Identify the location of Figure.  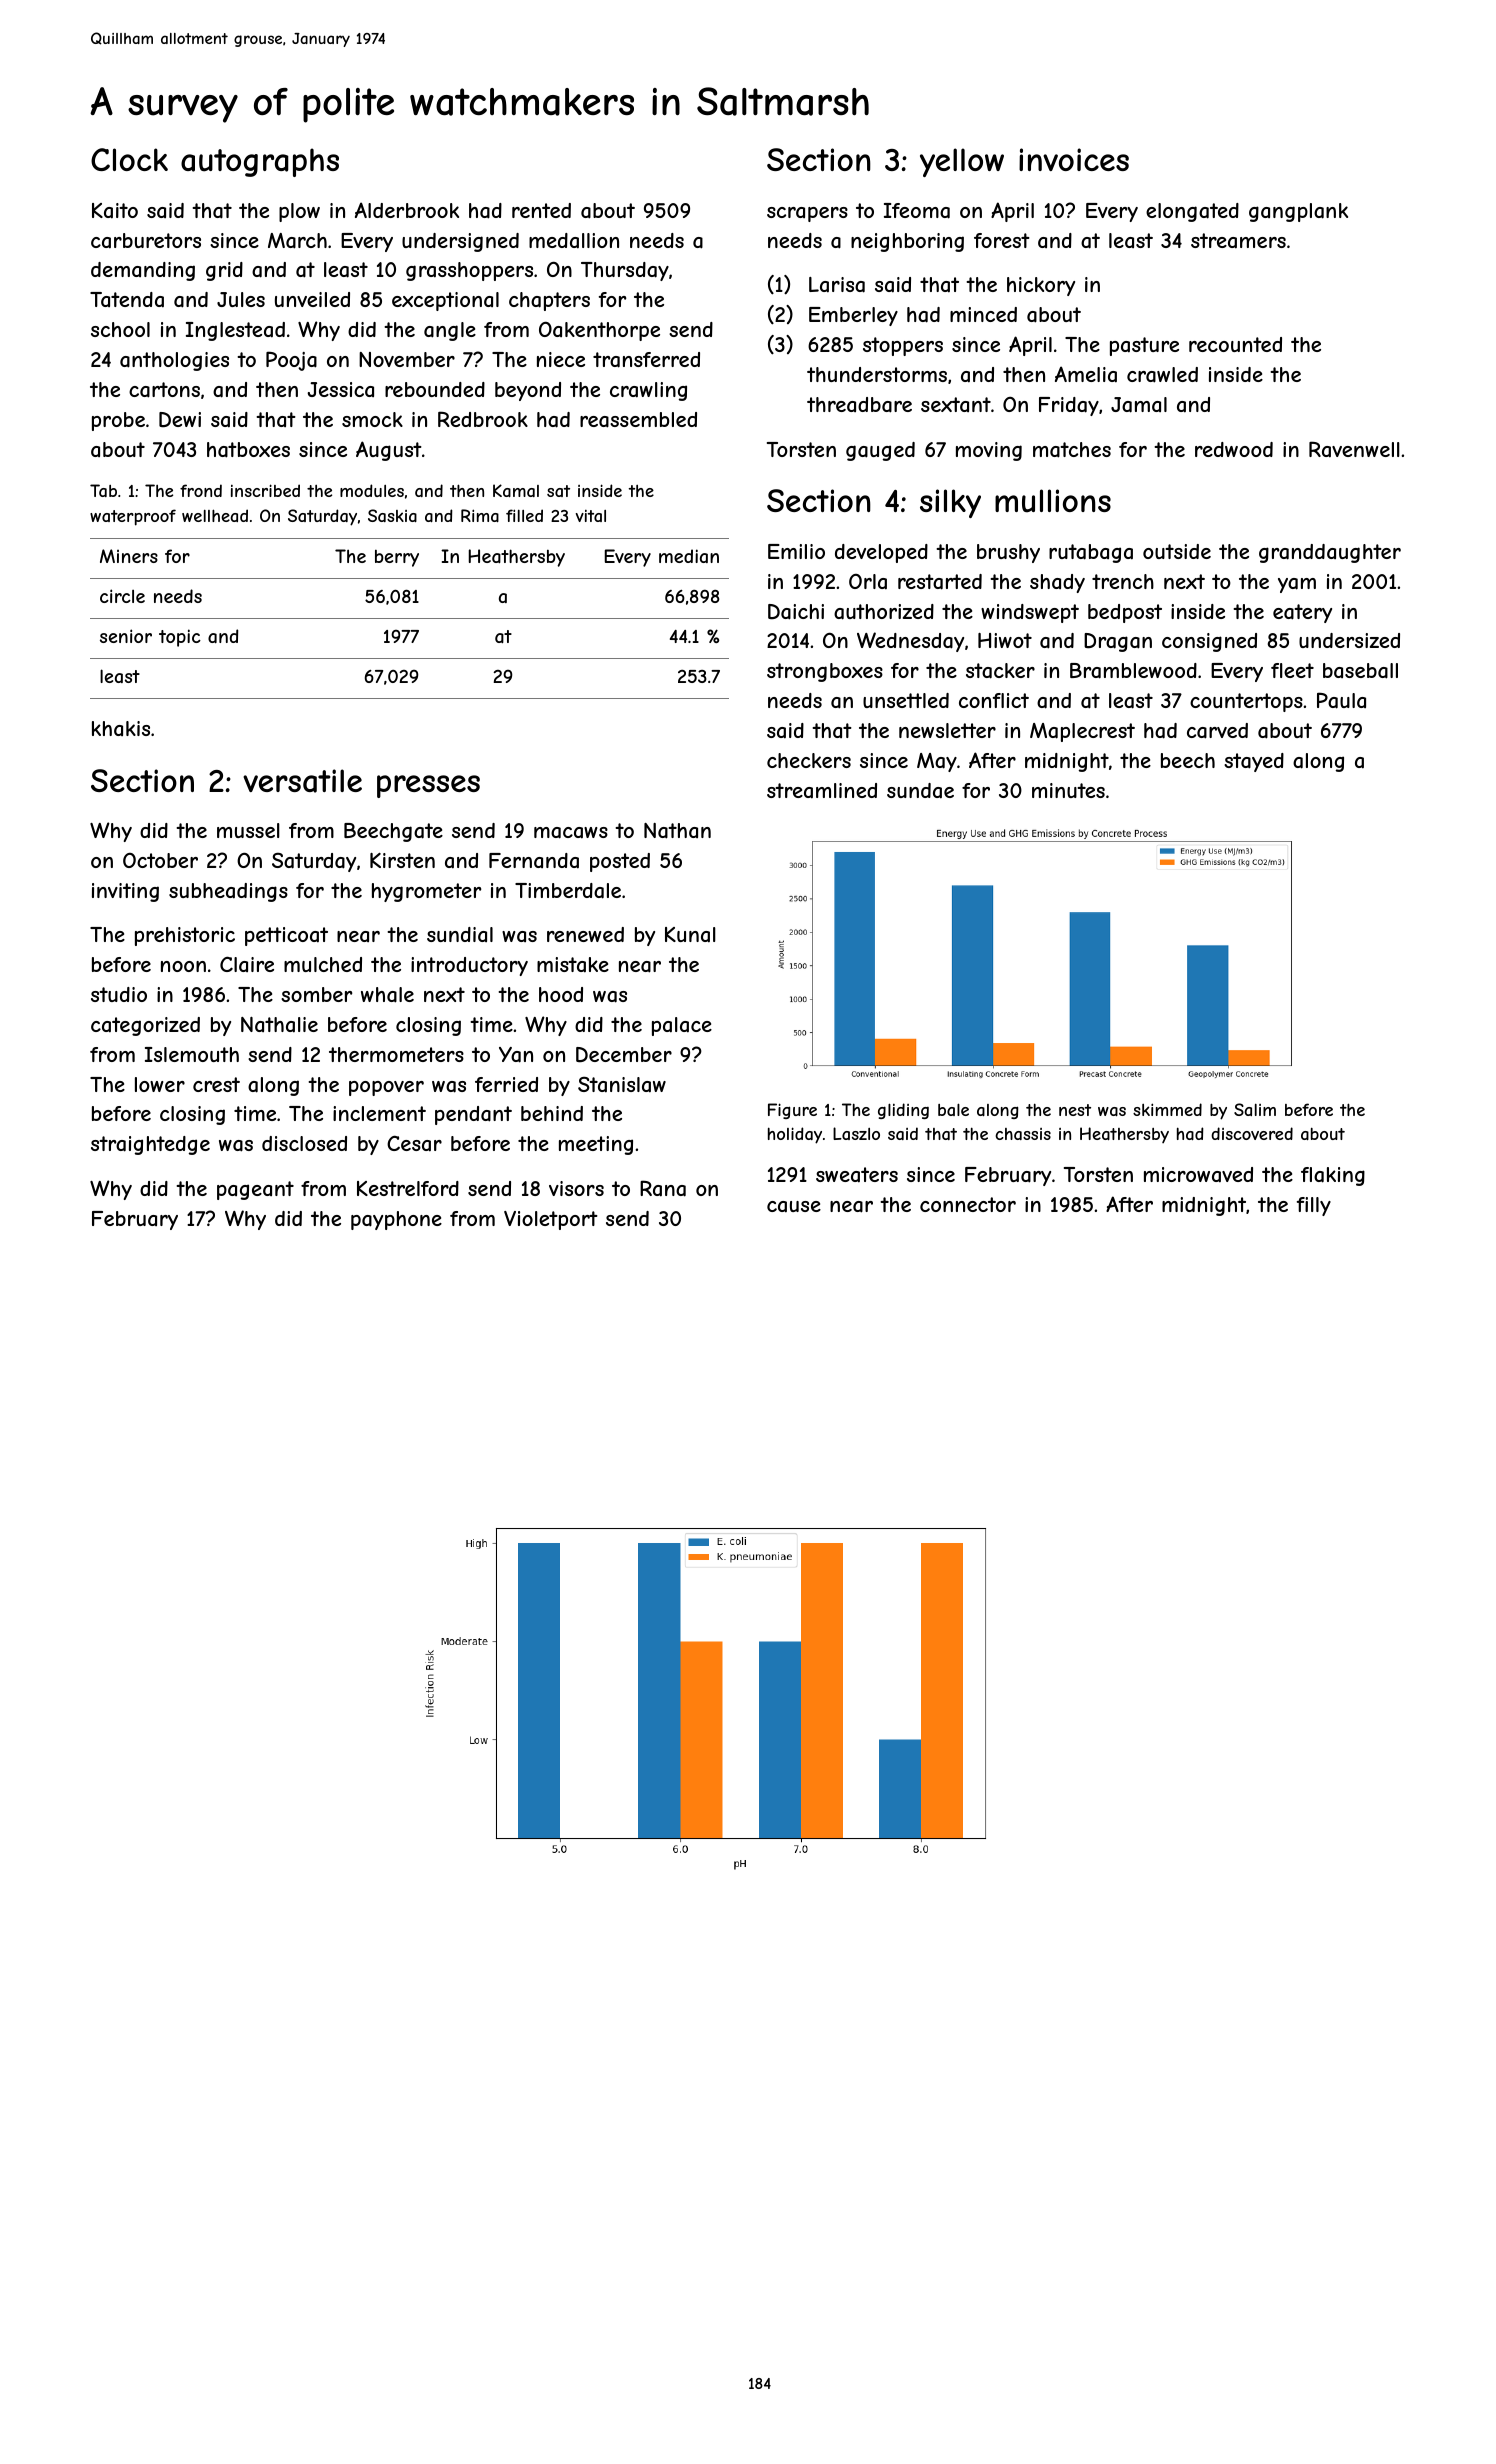
(792, 1111).
